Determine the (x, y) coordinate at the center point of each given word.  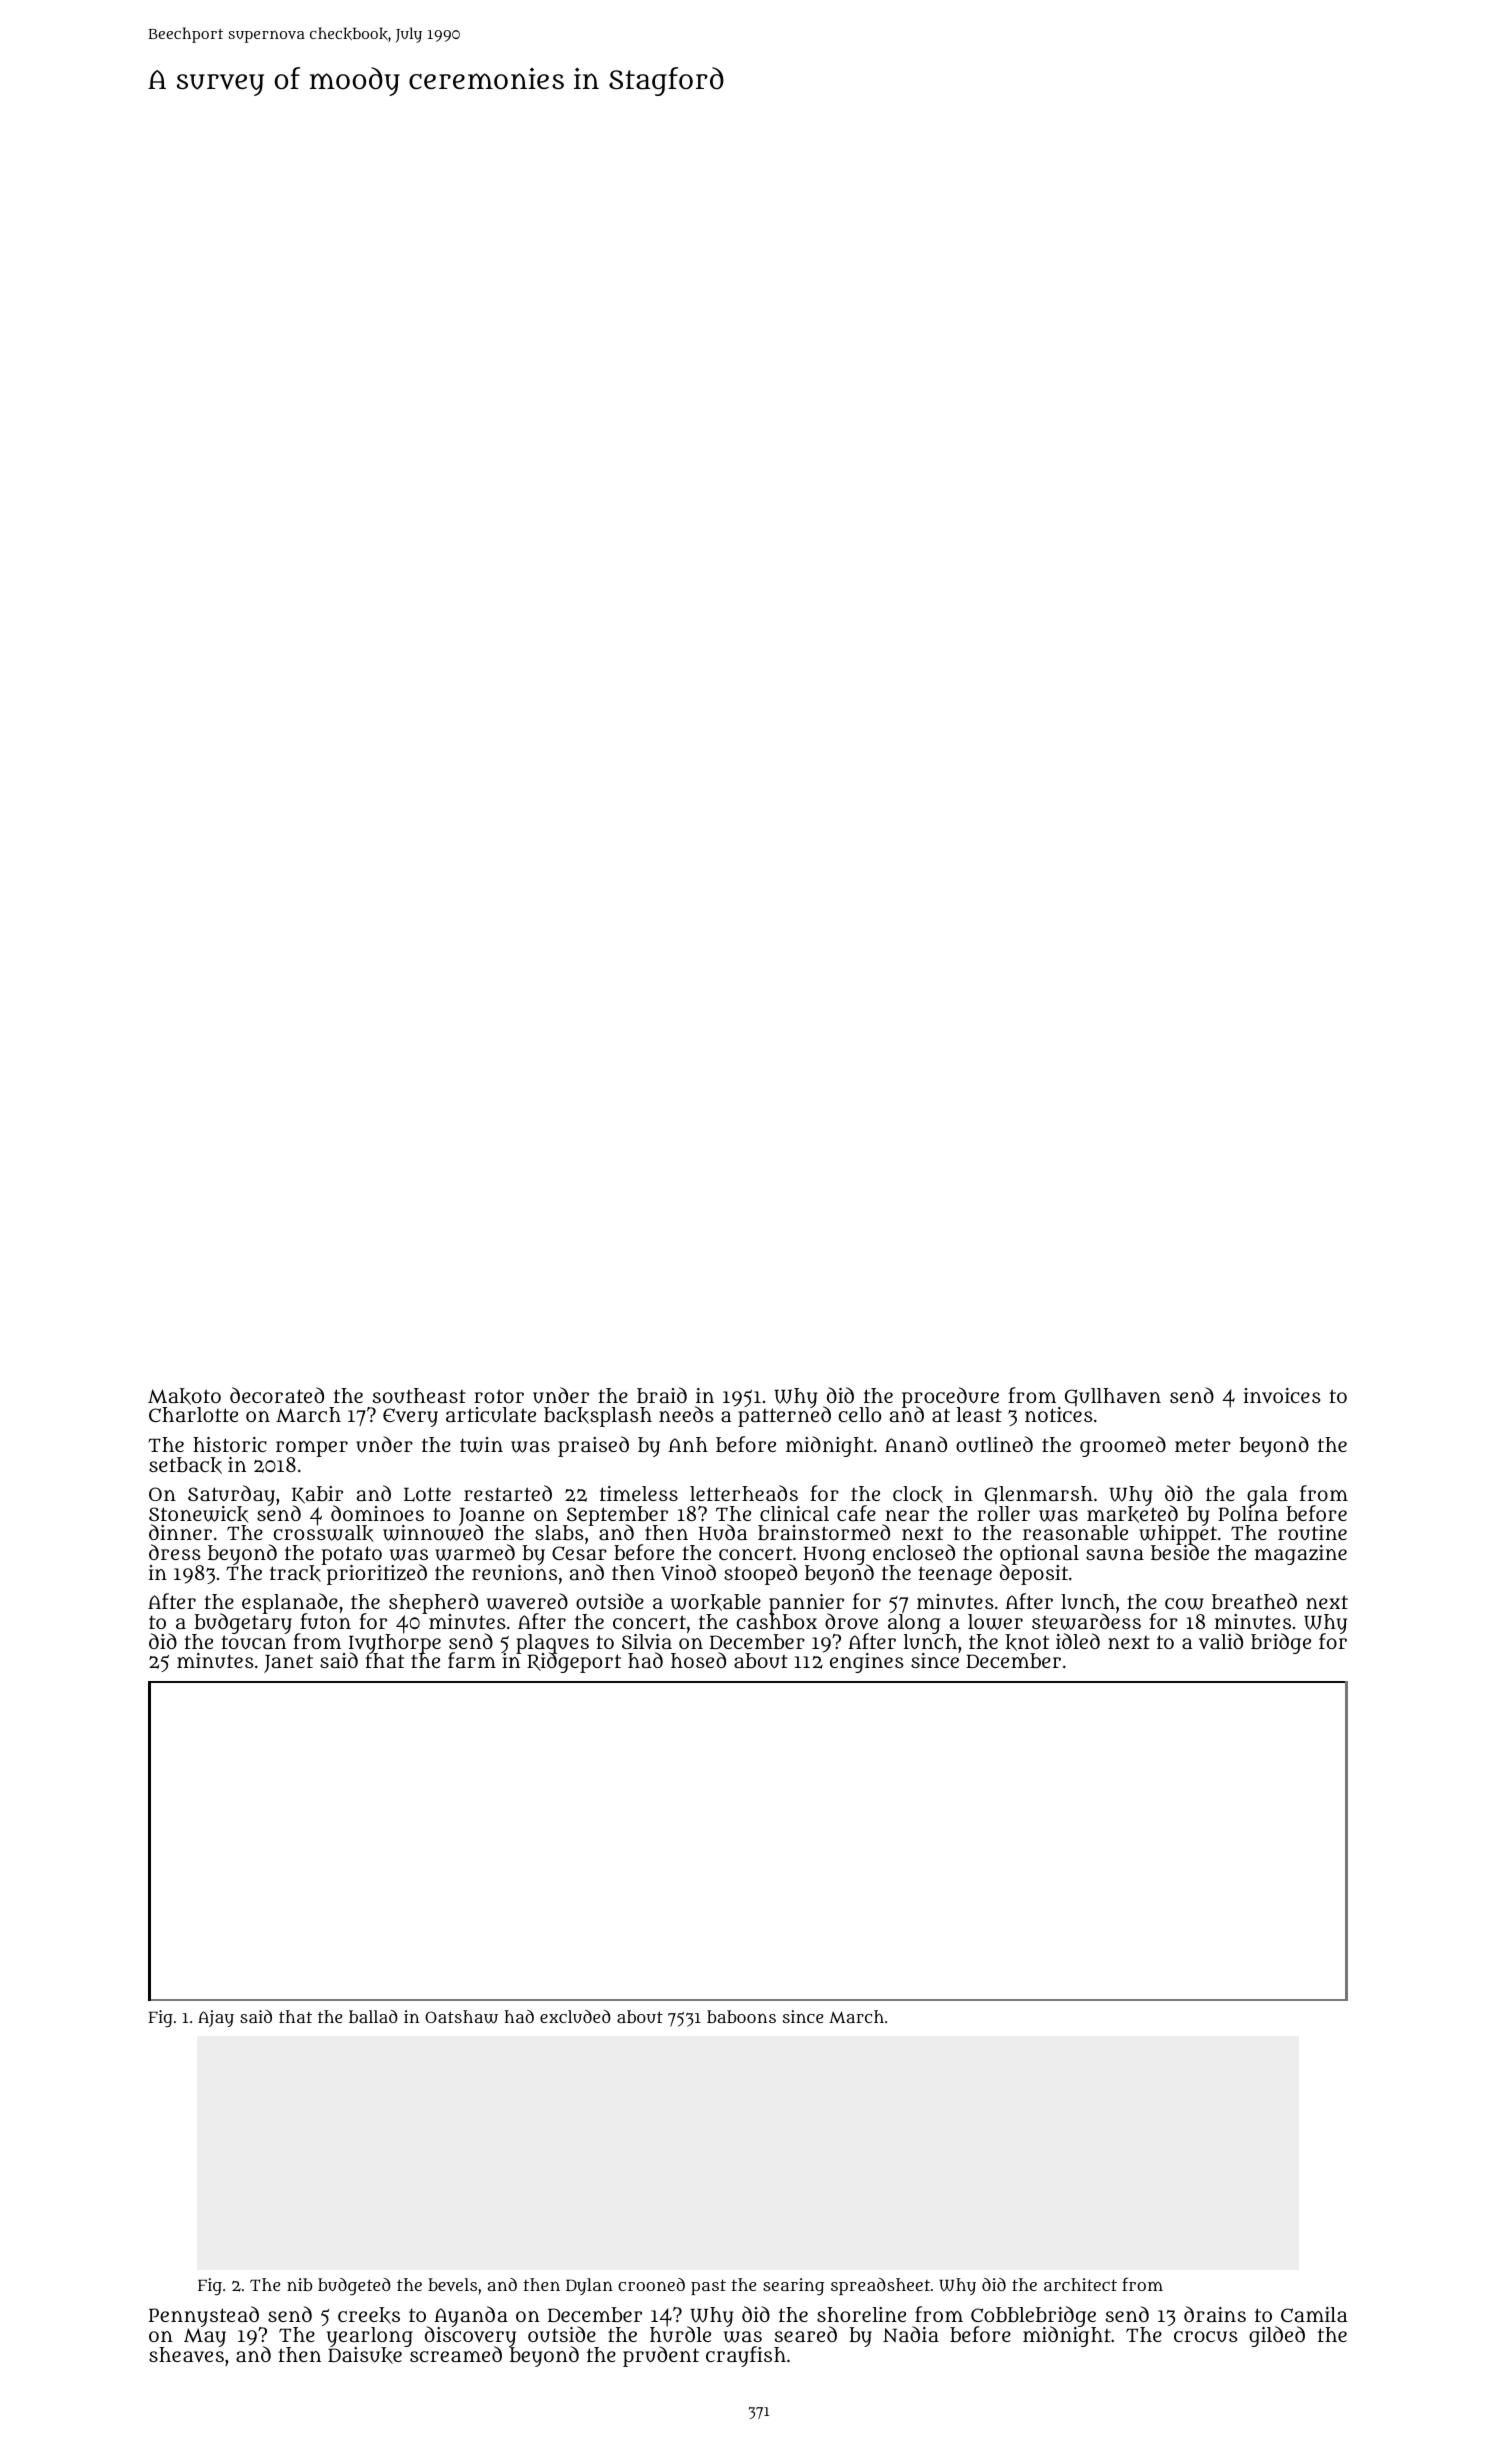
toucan (253, 1642)
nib (299, 2284)
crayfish (746, 2356)
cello (860, 1414)
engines (867, 1663)
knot (1027, 1642)
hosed (698, 1660)
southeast (419, 1396)
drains (1215, 2314)
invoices (1282, 1395)
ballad (373, 2016)
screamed (456, 2354)
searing (793, 2287)
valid (1221, 1641)
